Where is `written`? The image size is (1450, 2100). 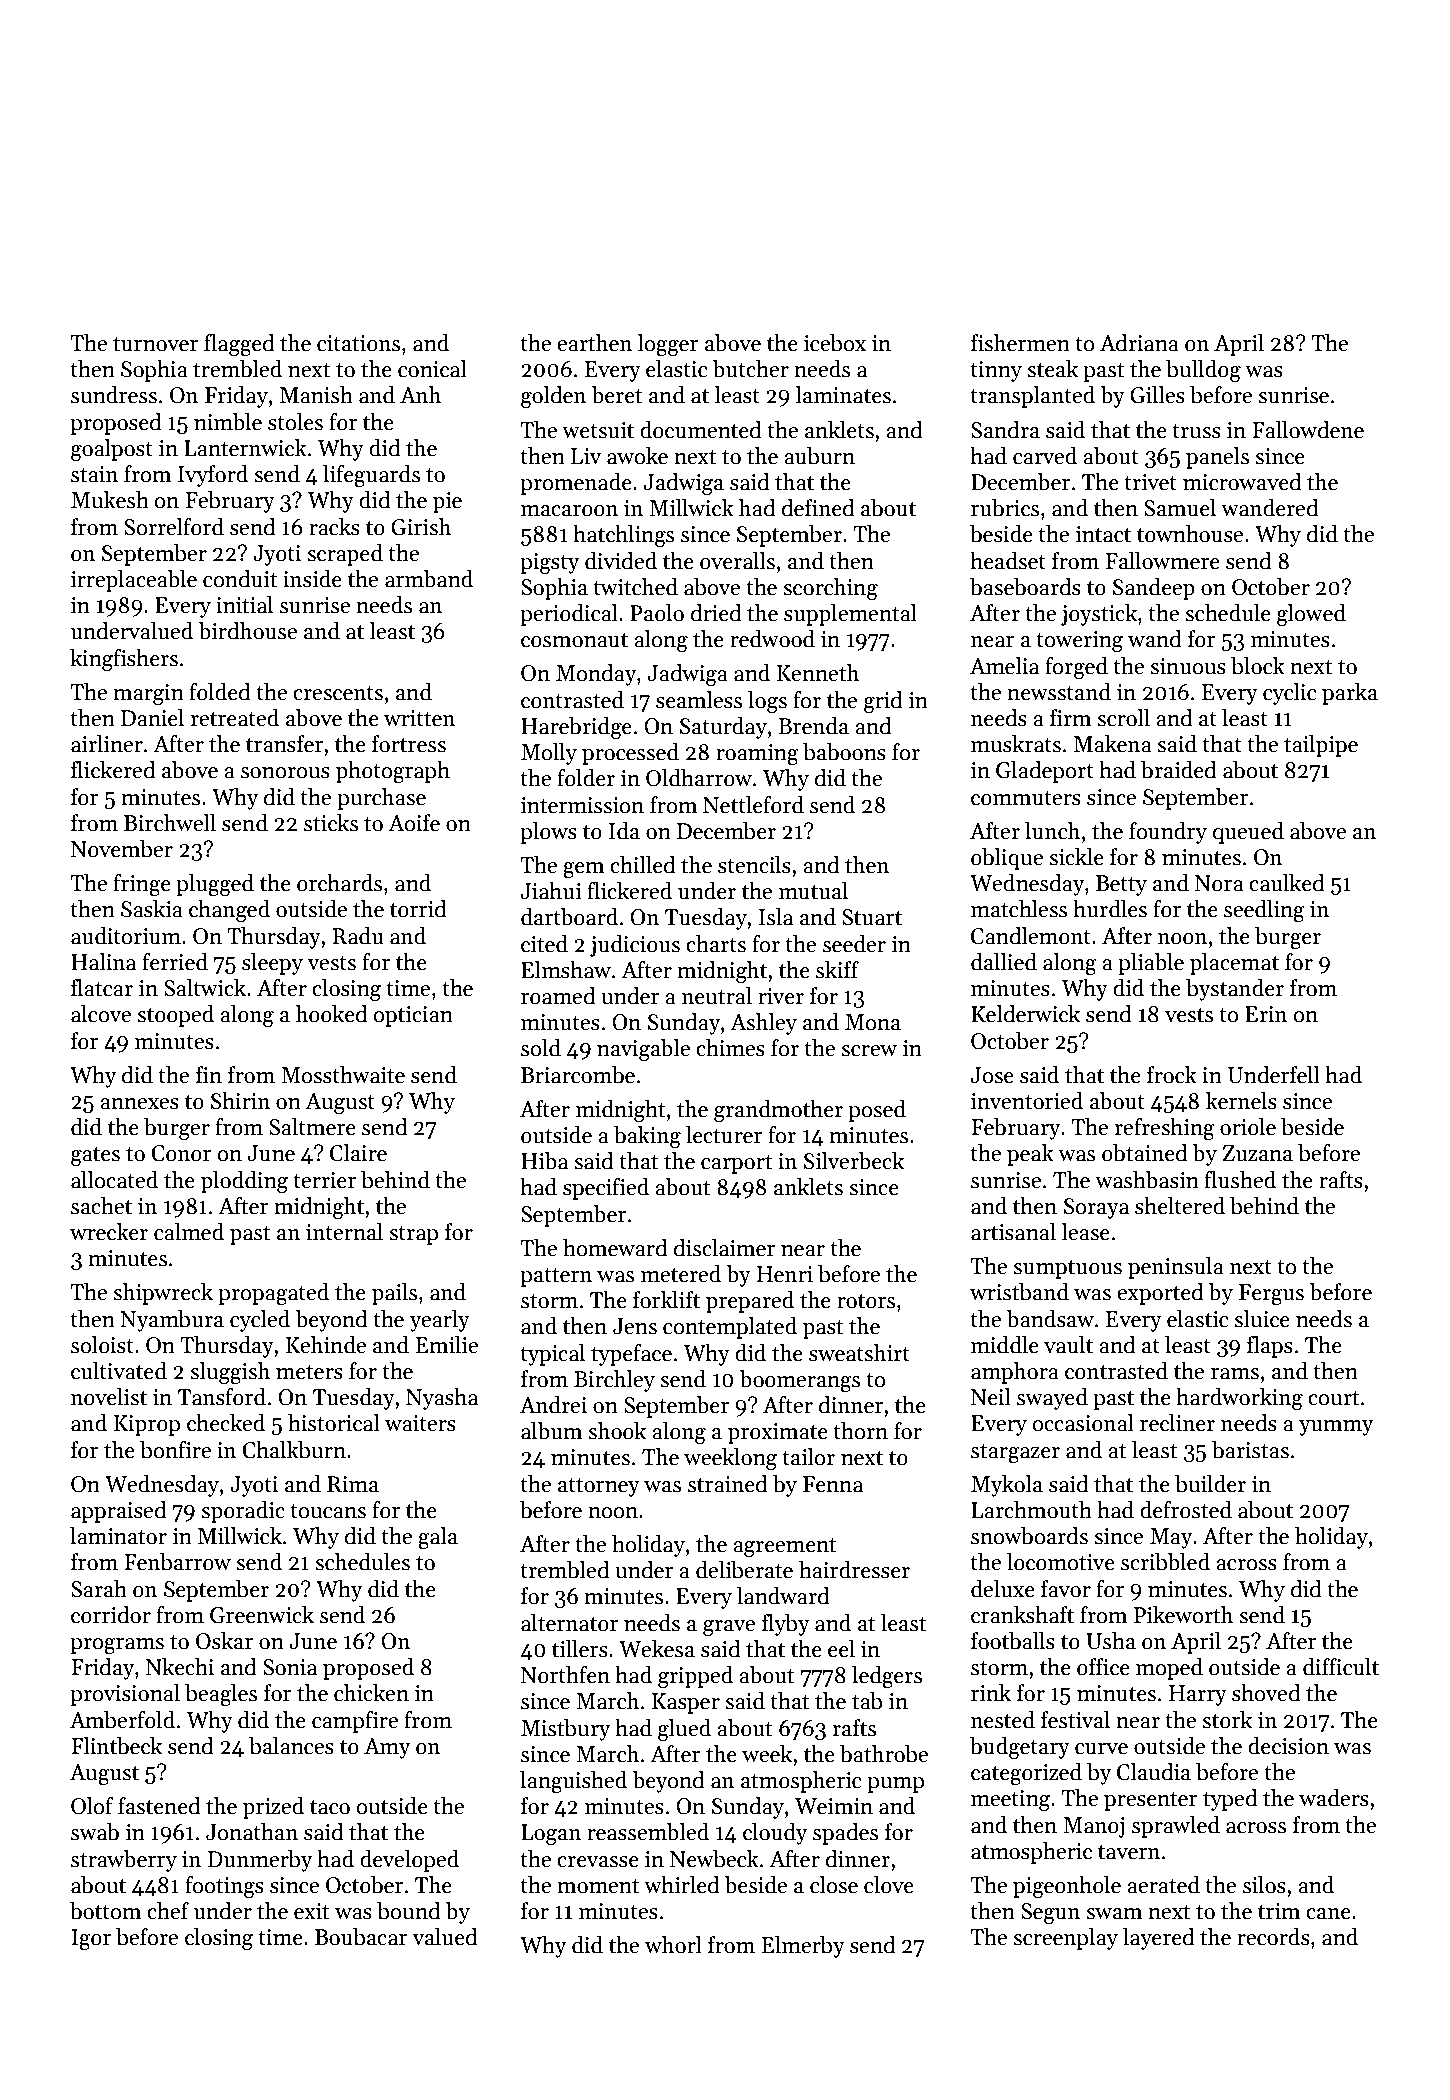
written is located at coordinates (419, 718).
